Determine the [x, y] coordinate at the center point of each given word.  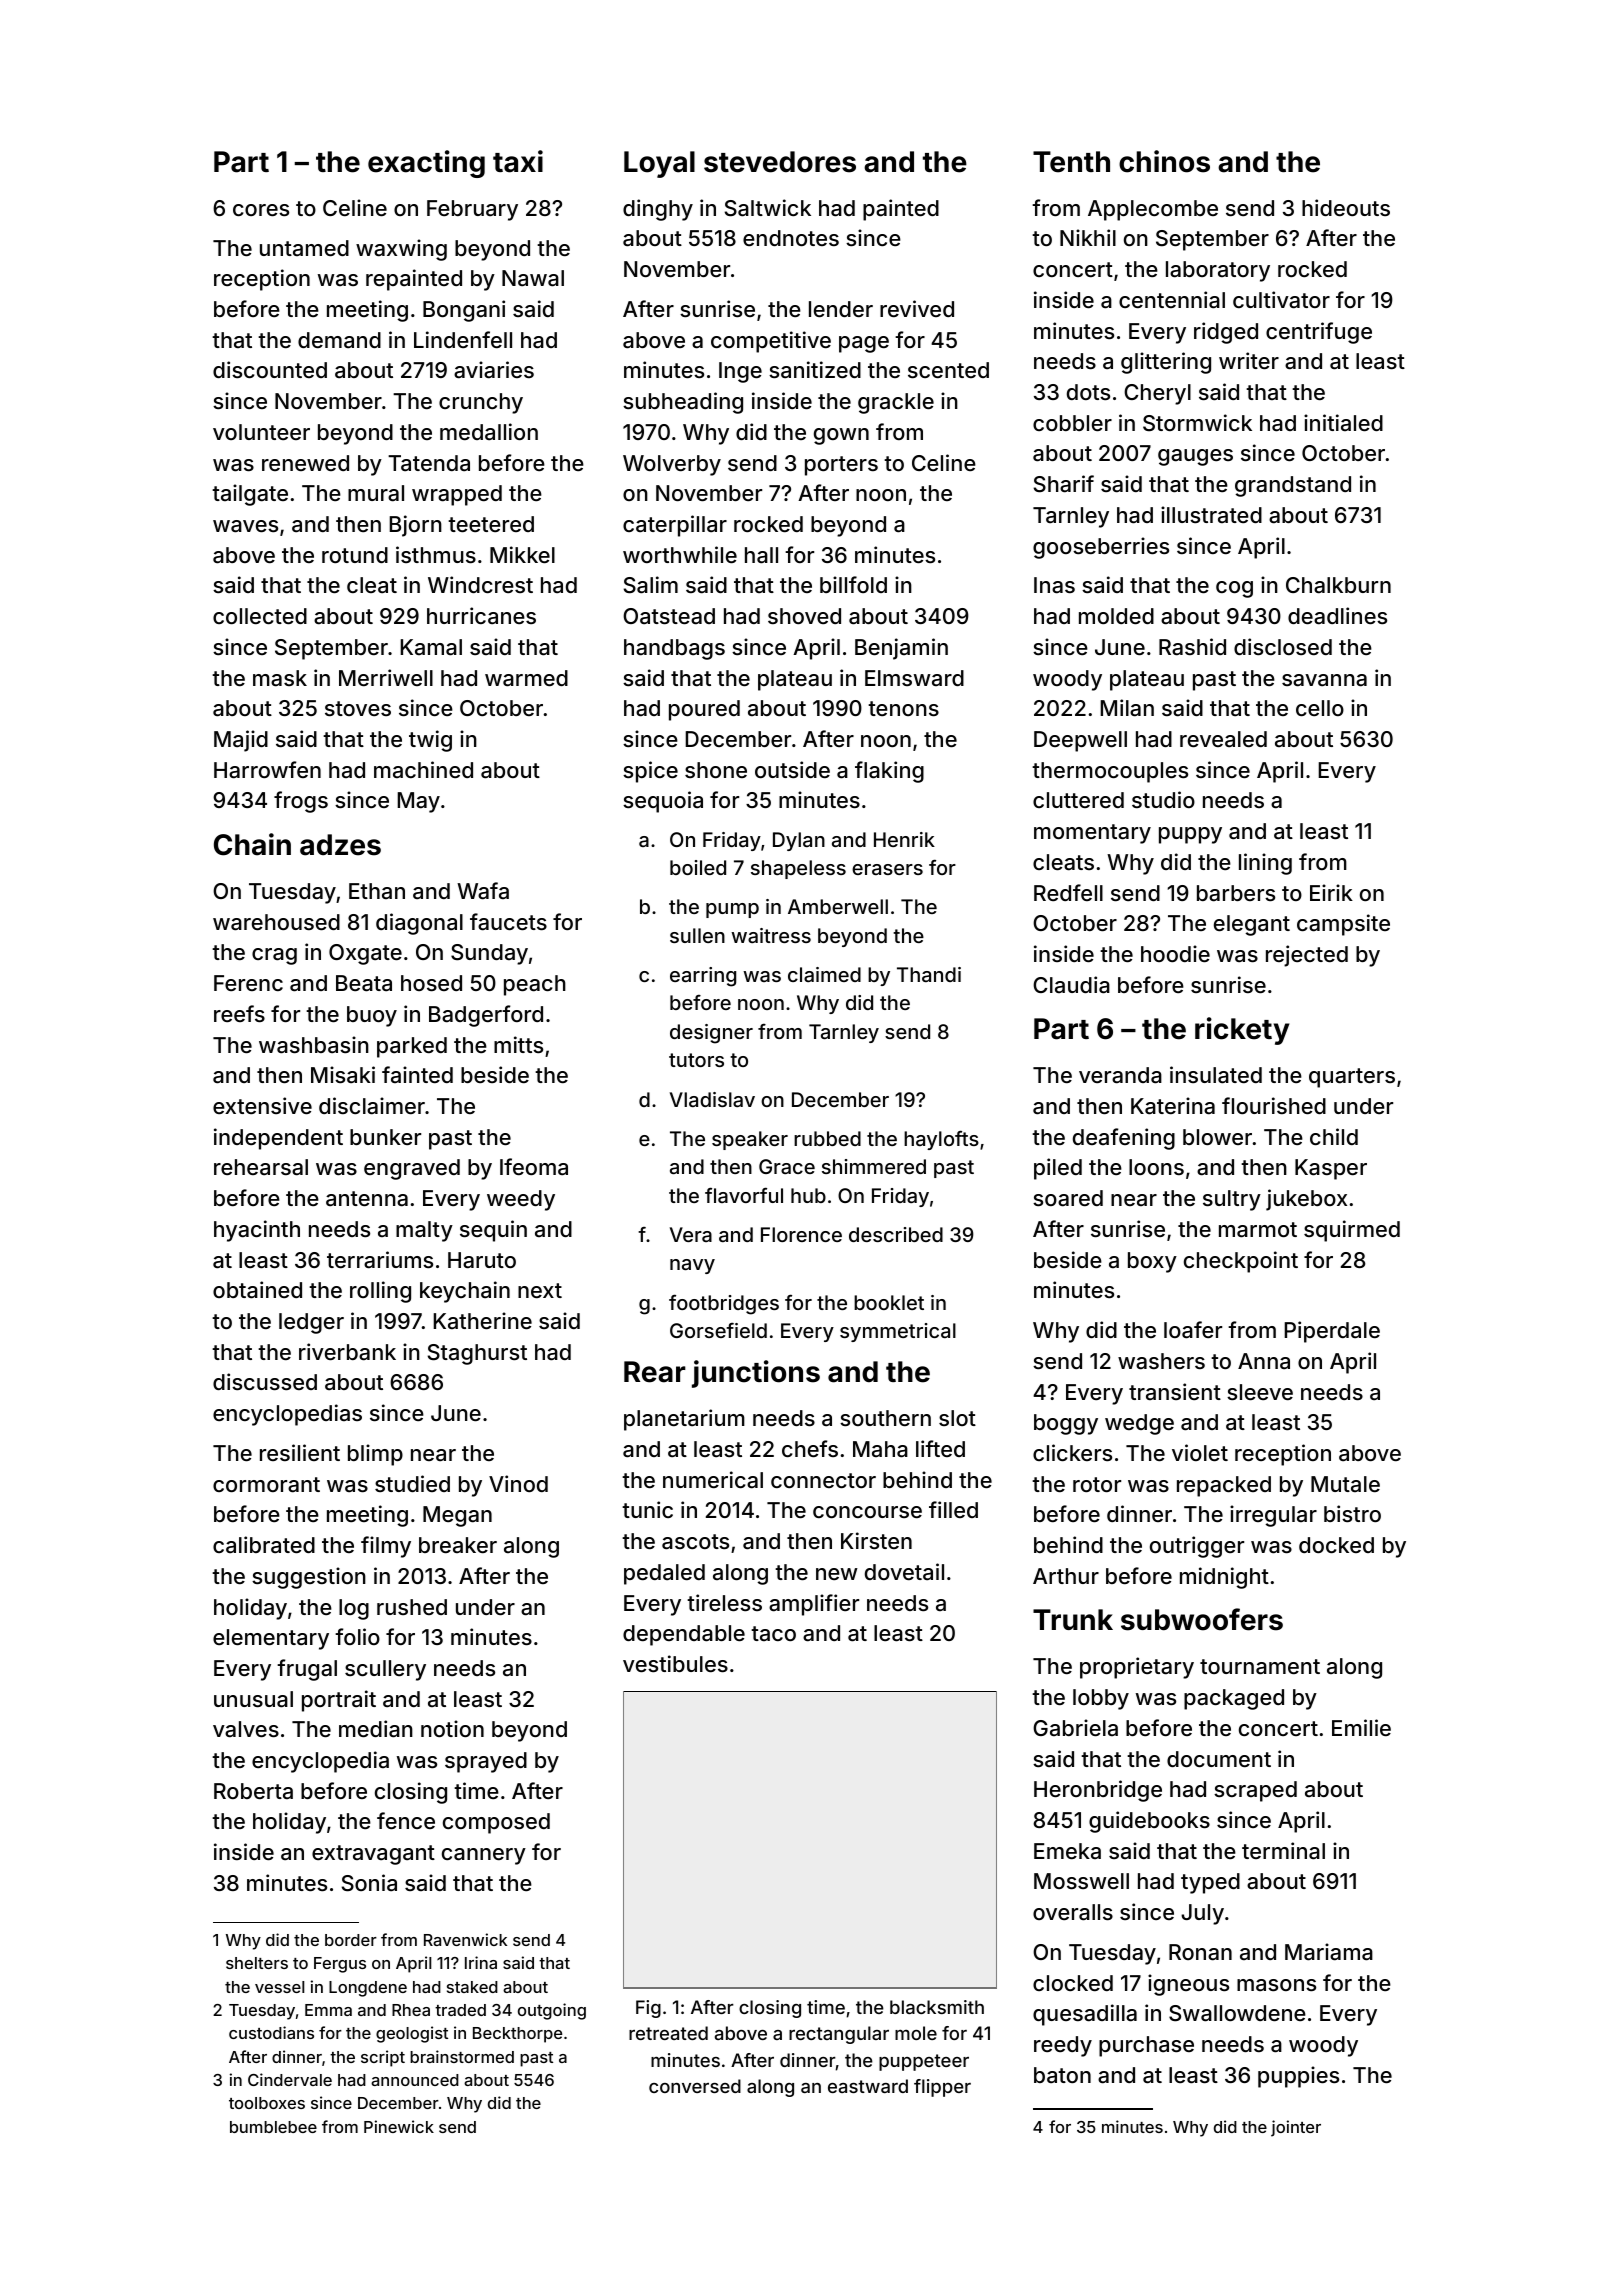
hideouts [1346, 207]
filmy [386, 1547]
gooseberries [1101, 548]
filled [953, 1509]
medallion [489, 432]
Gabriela [1075, 1727]
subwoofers [1202, 1619]
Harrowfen [267, 770]
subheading [683, 403]
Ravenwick [465, 1939]
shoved [804, 616]
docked [1336, 1545]
